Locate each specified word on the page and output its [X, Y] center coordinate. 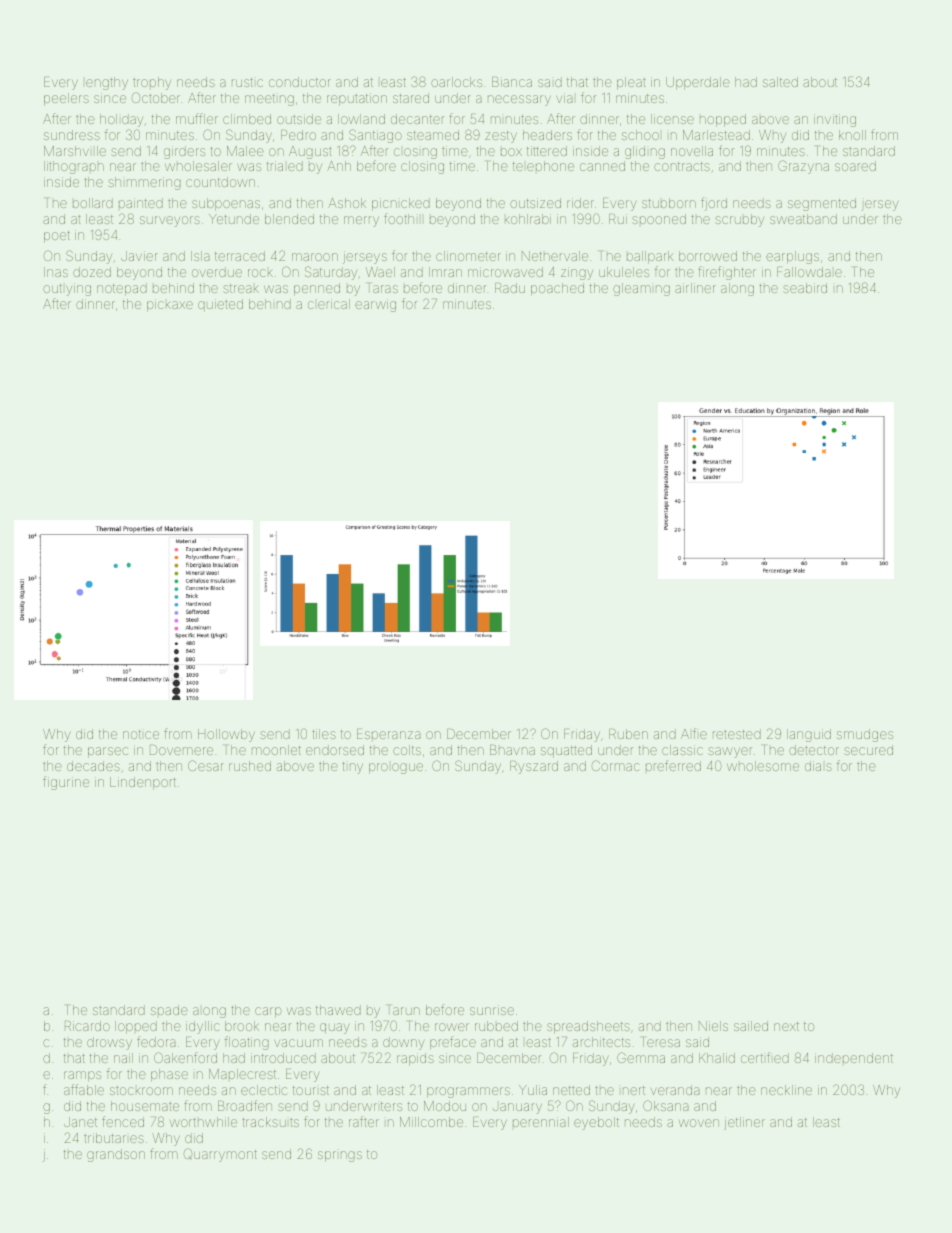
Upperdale [698, 83]
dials [818, 766]
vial [564, 98]
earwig [375, 305]
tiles [324, 734]
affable [84, 1089]
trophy [152, 83]
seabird [805, 288]
